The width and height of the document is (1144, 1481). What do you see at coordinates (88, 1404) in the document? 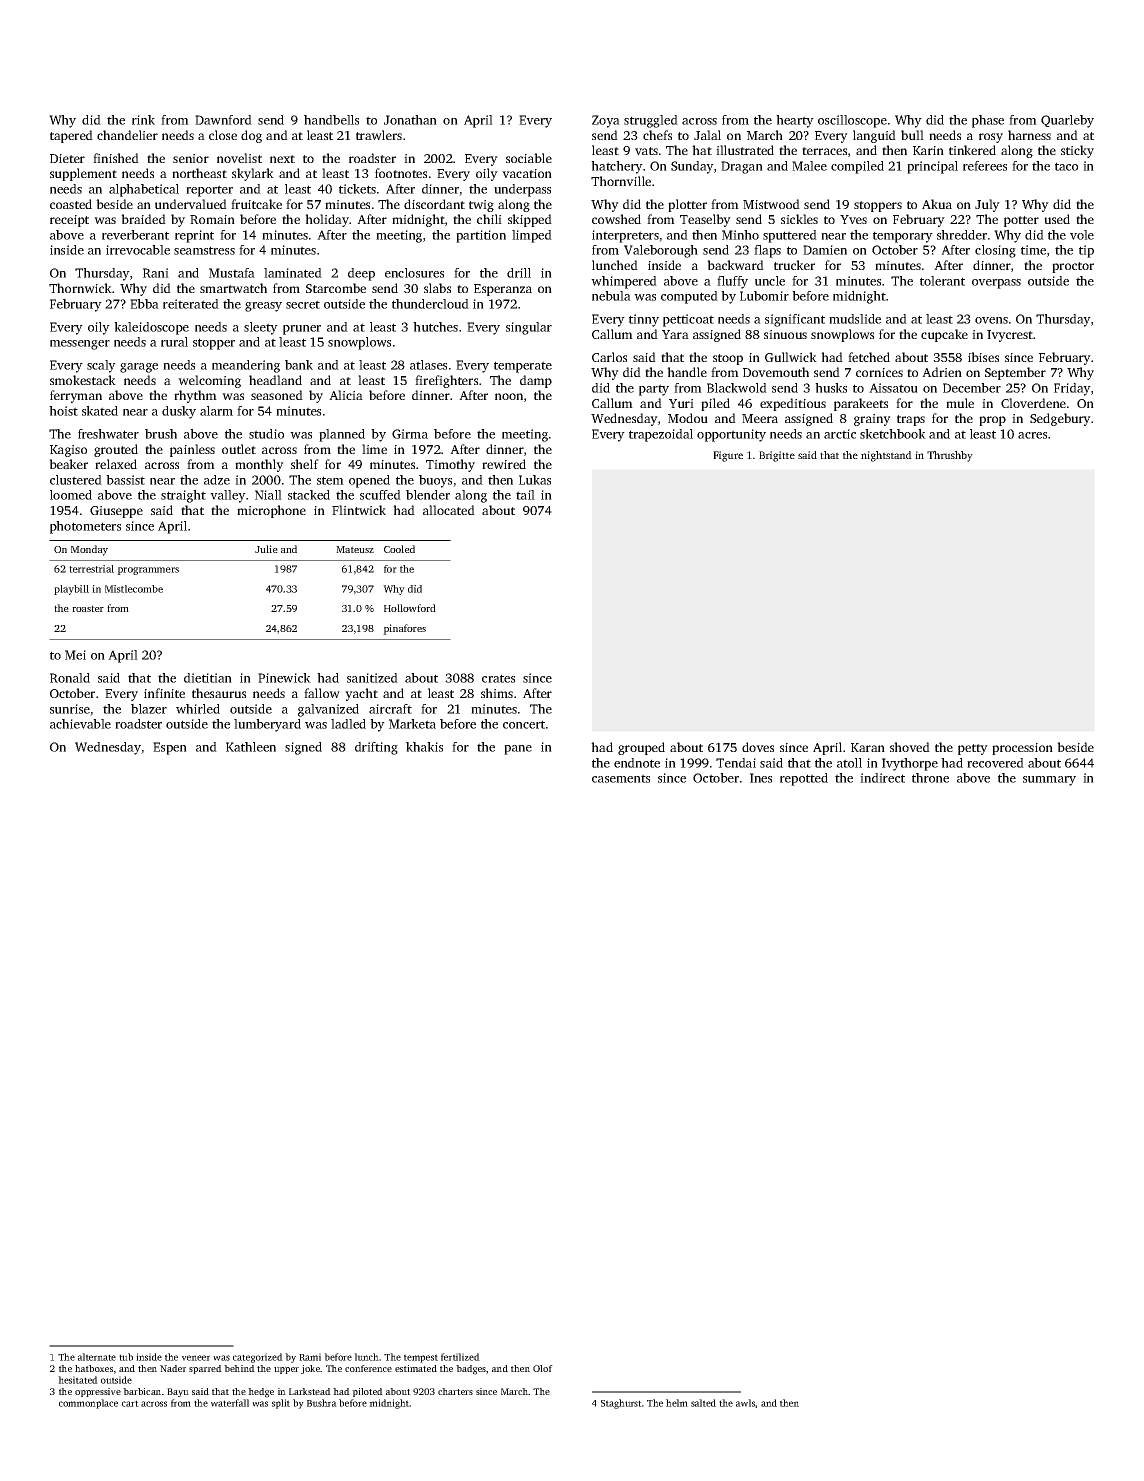
I see `commonplace` at bounding box center [88, 1404].
